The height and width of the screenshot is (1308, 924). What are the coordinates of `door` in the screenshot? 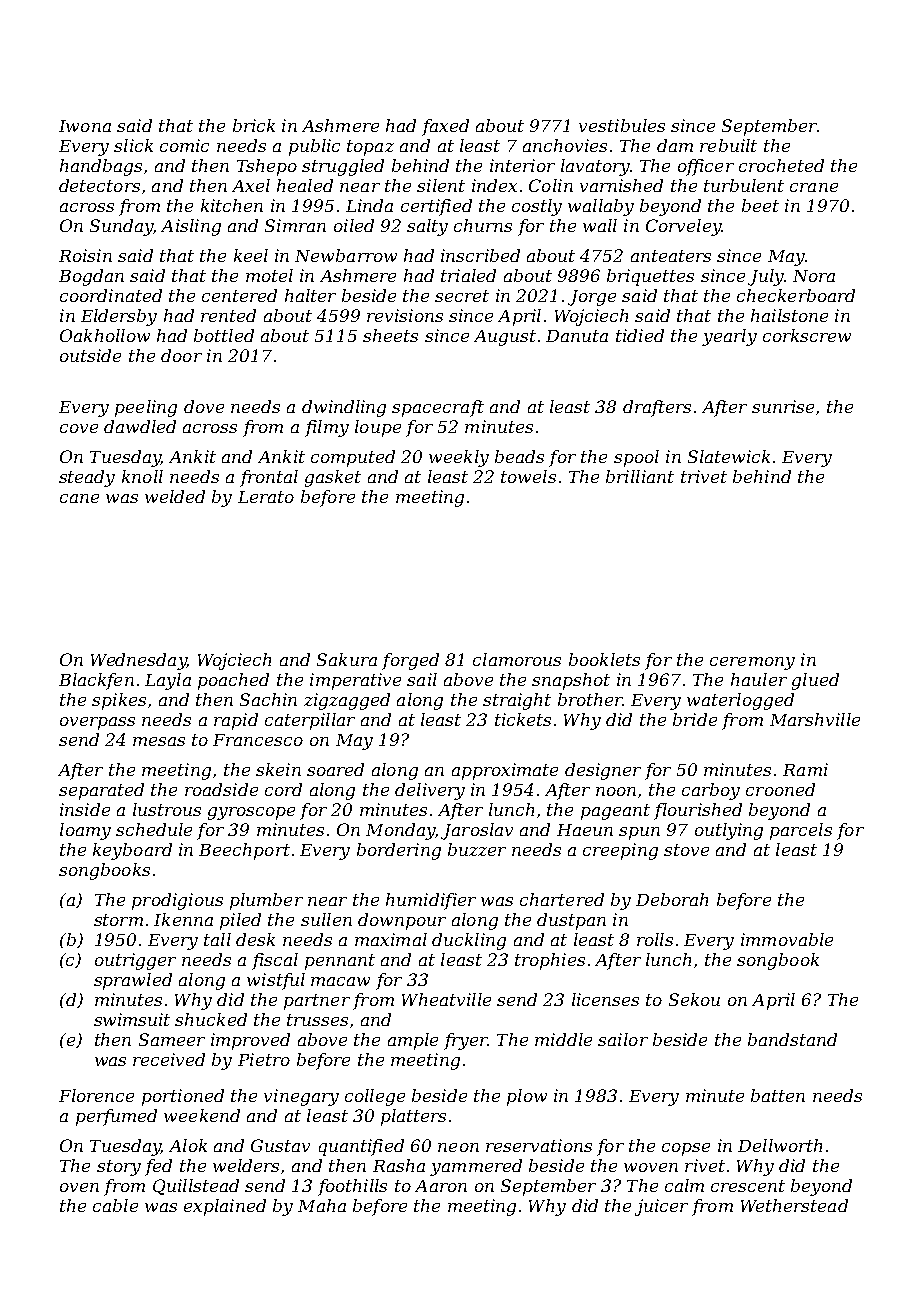 It's located at (181, 355).
